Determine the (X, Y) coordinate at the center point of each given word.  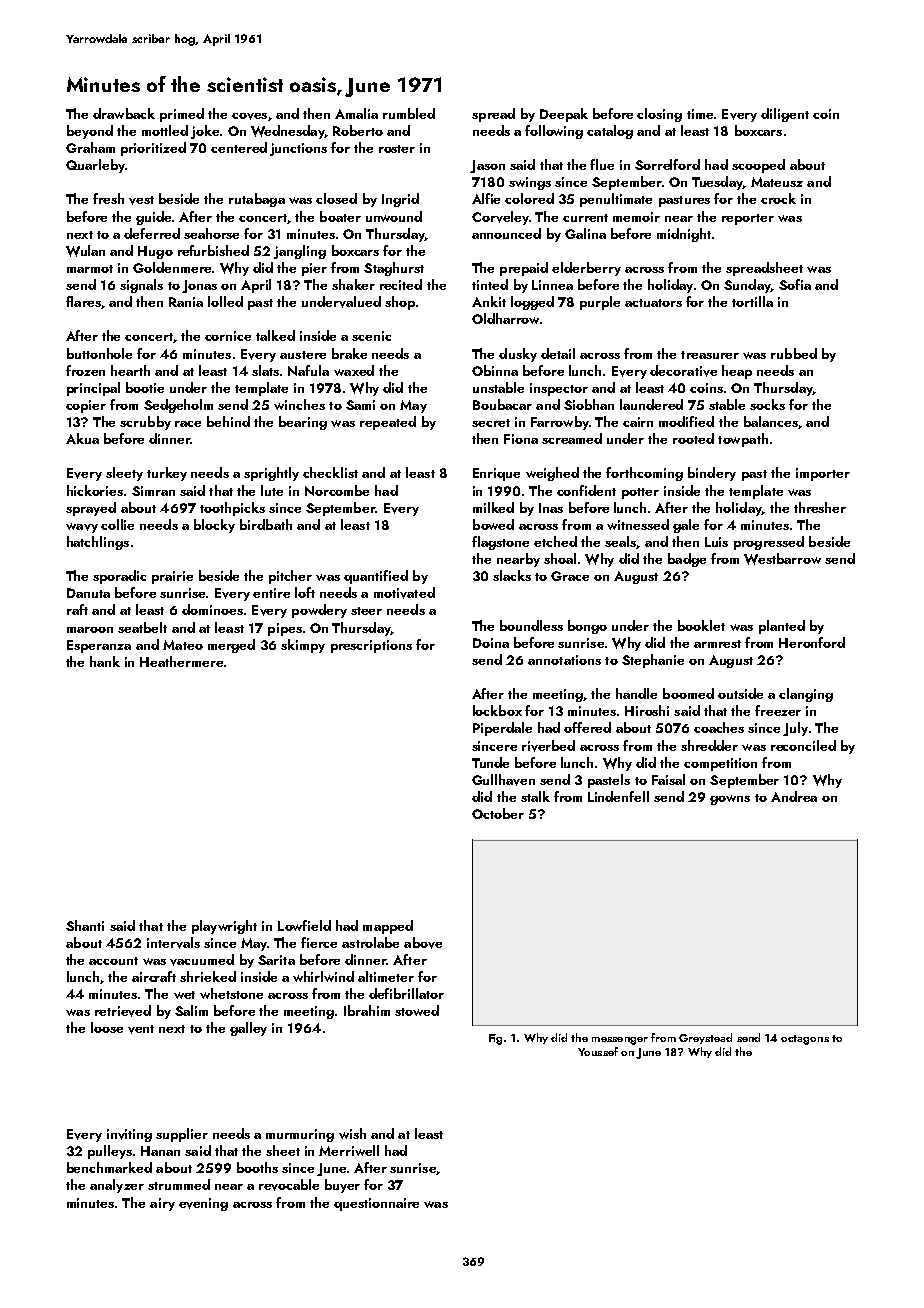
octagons (805, 1040)
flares (83, 301)
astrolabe (370, 942)
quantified (376, 577)
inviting (129, 1135)
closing (659, 115)
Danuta (88, 593)
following (554, 132)
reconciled (803, 745)
